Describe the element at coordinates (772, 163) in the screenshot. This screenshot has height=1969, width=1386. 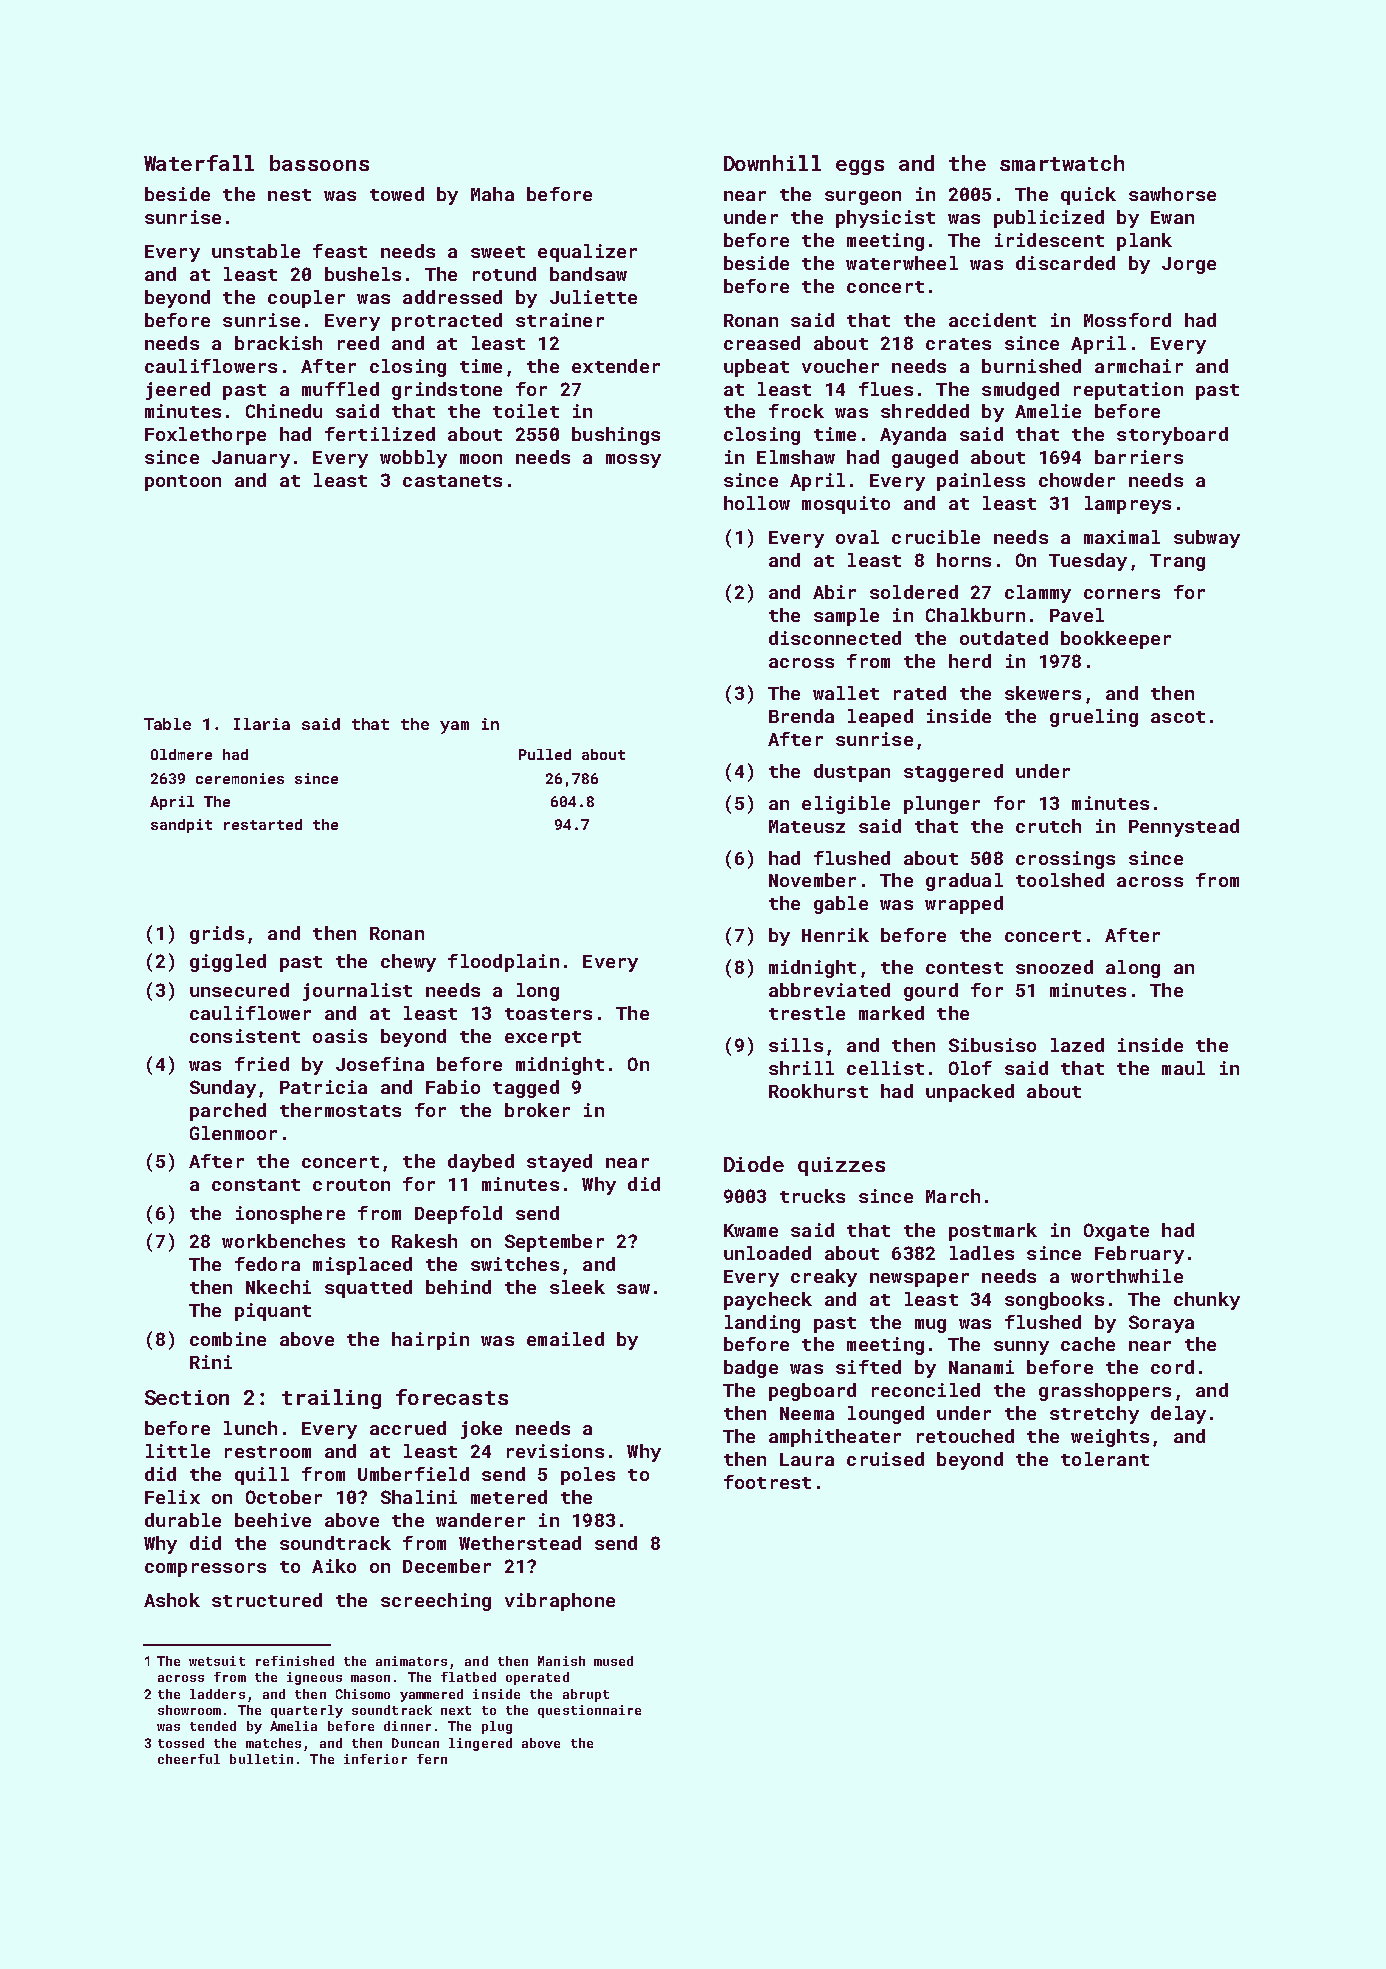
I see `Downhill` at that location.
